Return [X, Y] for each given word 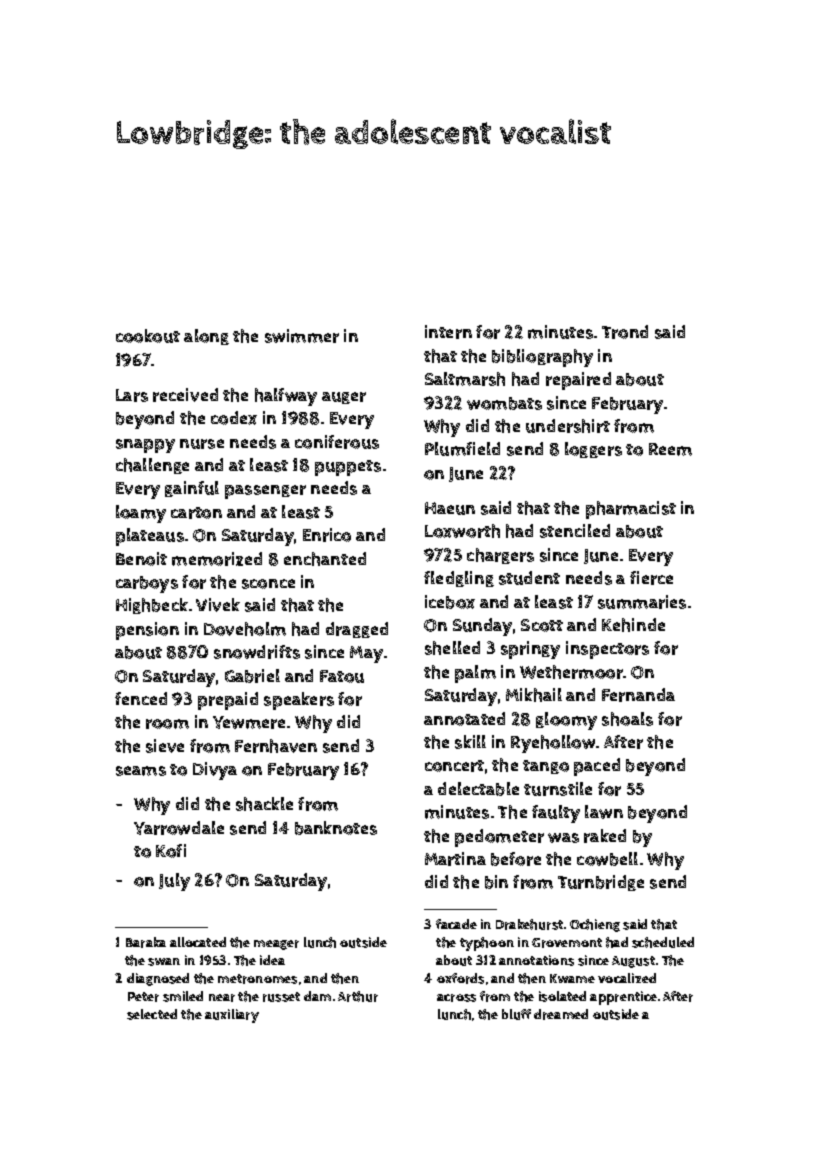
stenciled [575, 531]
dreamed [561, 1014]
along [206, 337]
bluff [516, 1014]
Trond [625, 332]
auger [344, 398]
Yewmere [249, 722]
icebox [450, 602]
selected [152, 1014]
